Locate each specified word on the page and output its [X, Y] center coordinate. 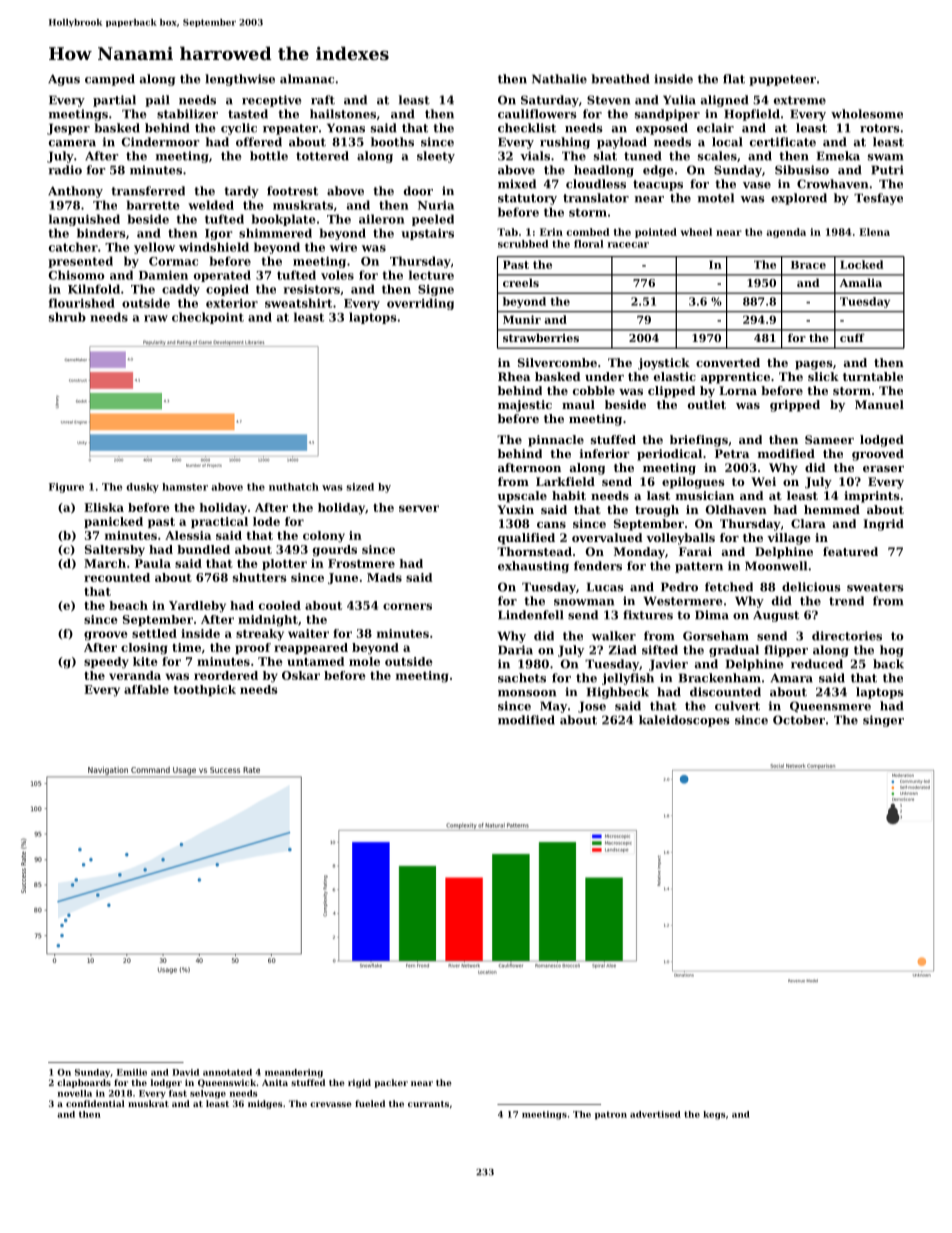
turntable [873, 376]
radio [65, 170]
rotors [880, 128]
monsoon [527, 693]
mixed [517, 184]
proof [253, 648]
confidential [95, 1103]
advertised [655, 1114]
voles [337, 275]
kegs [714, 1115]
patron [611, 1115]
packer [391, 1083]
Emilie [132, 1072]
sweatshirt [298, 303]
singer [883, 721]
